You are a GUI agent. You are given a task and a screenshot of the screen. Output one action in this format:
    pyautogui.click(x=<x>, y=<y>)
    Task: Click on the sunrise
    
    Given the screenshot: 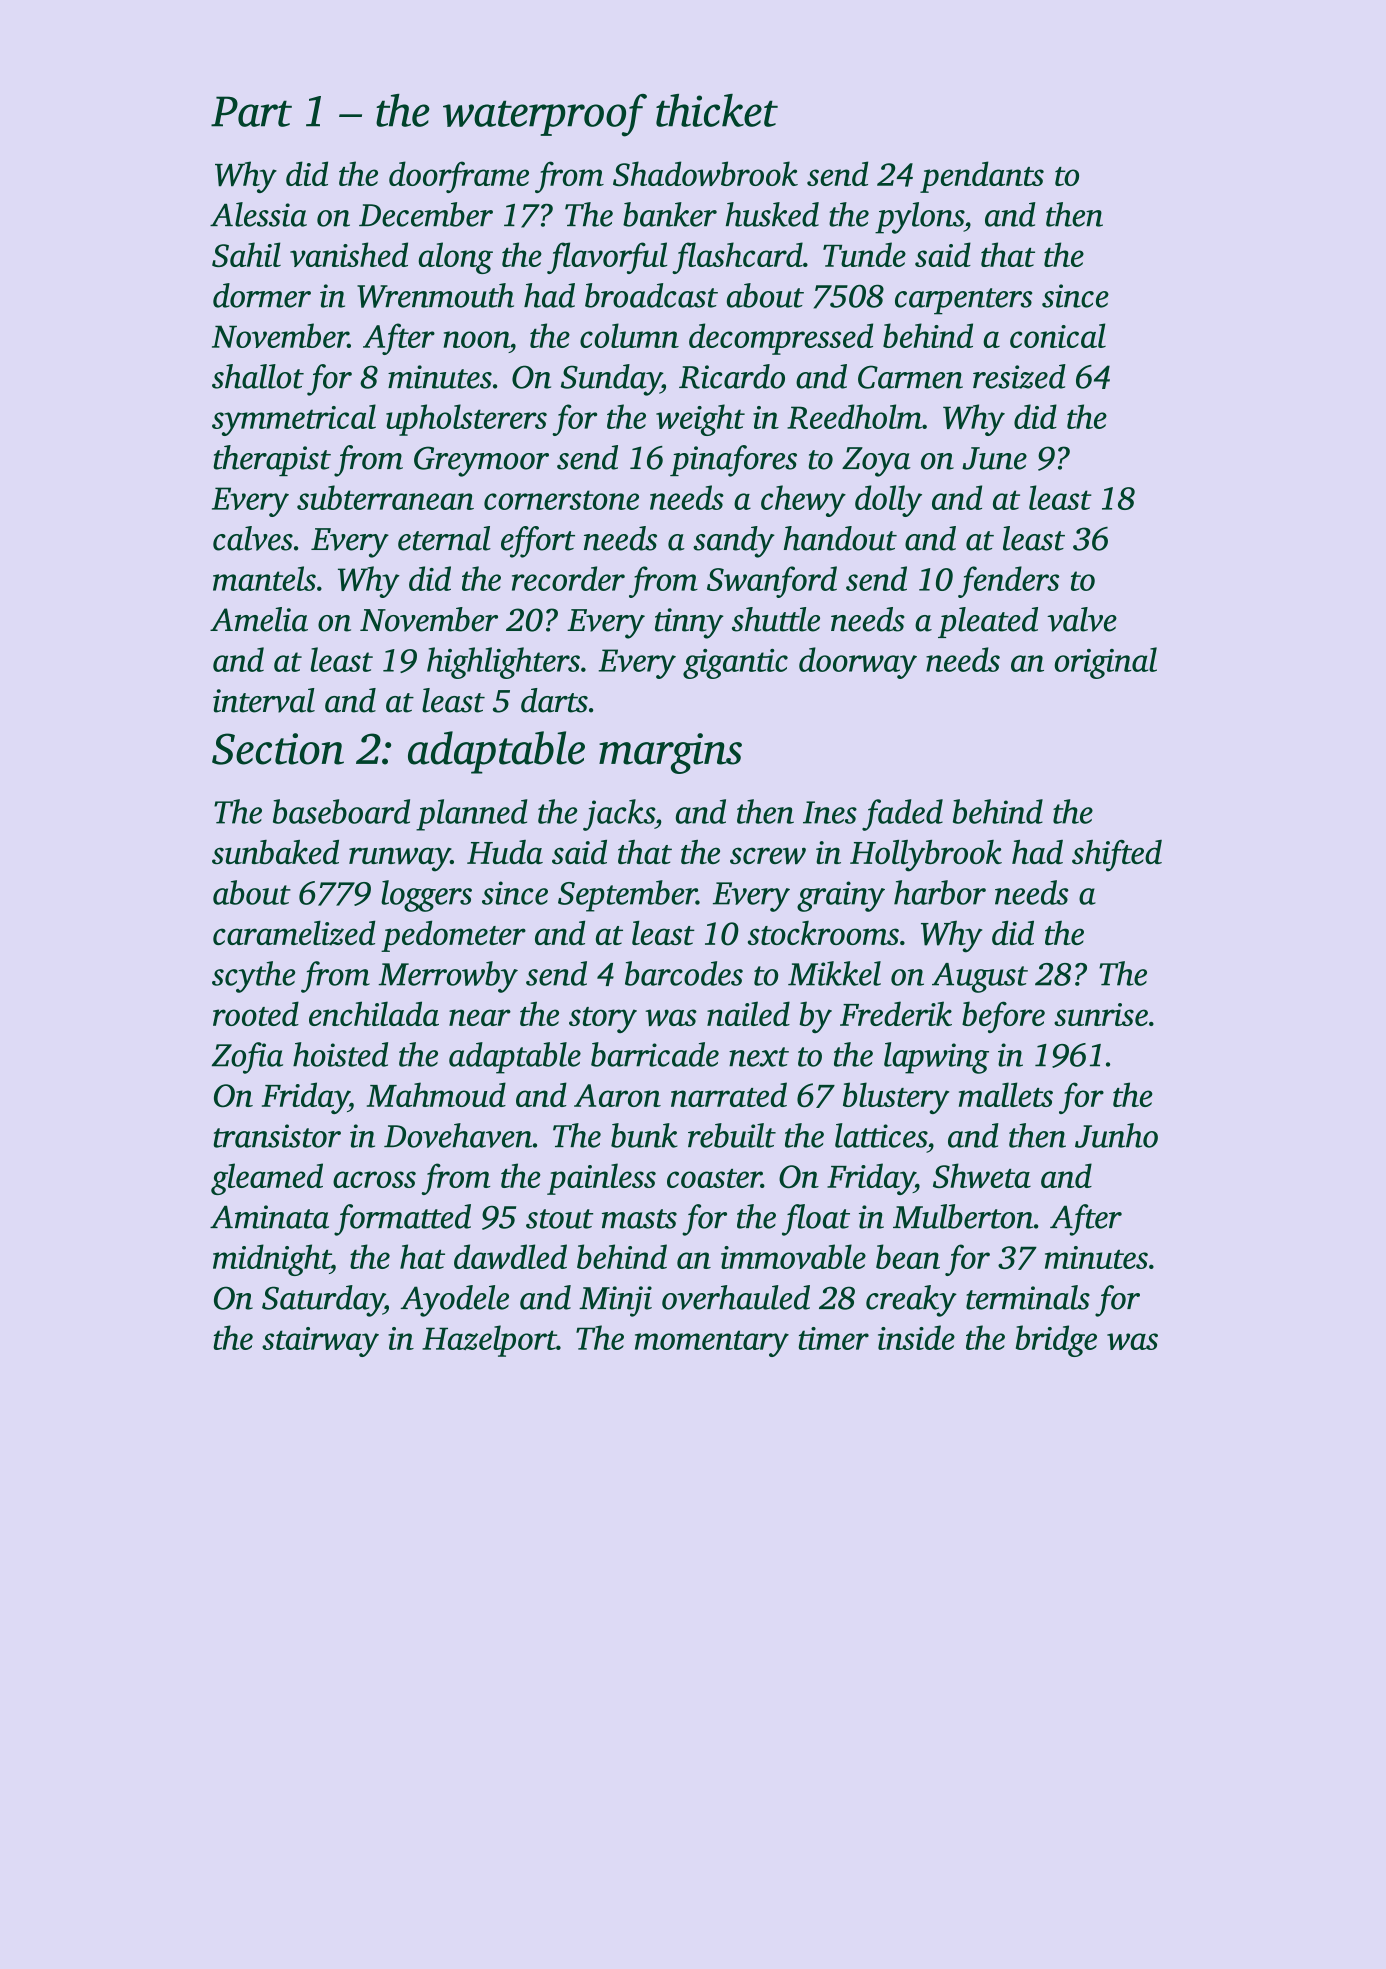 What is the action you would take?
    pyautogui.click(x=1101, y=1014)
